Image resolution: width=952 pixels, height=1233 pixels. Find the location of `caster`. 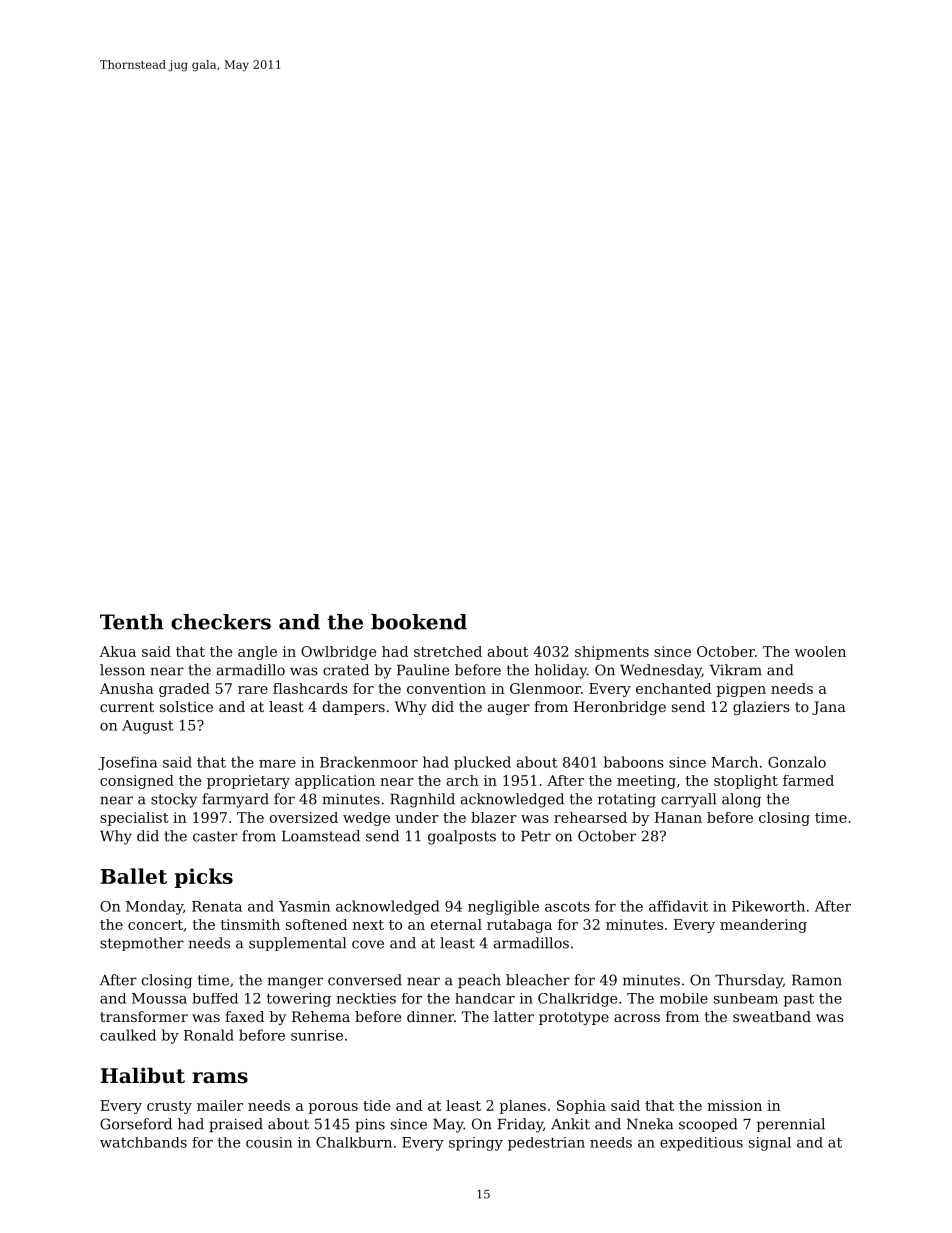

caster is located at coordinates (215, 836).
